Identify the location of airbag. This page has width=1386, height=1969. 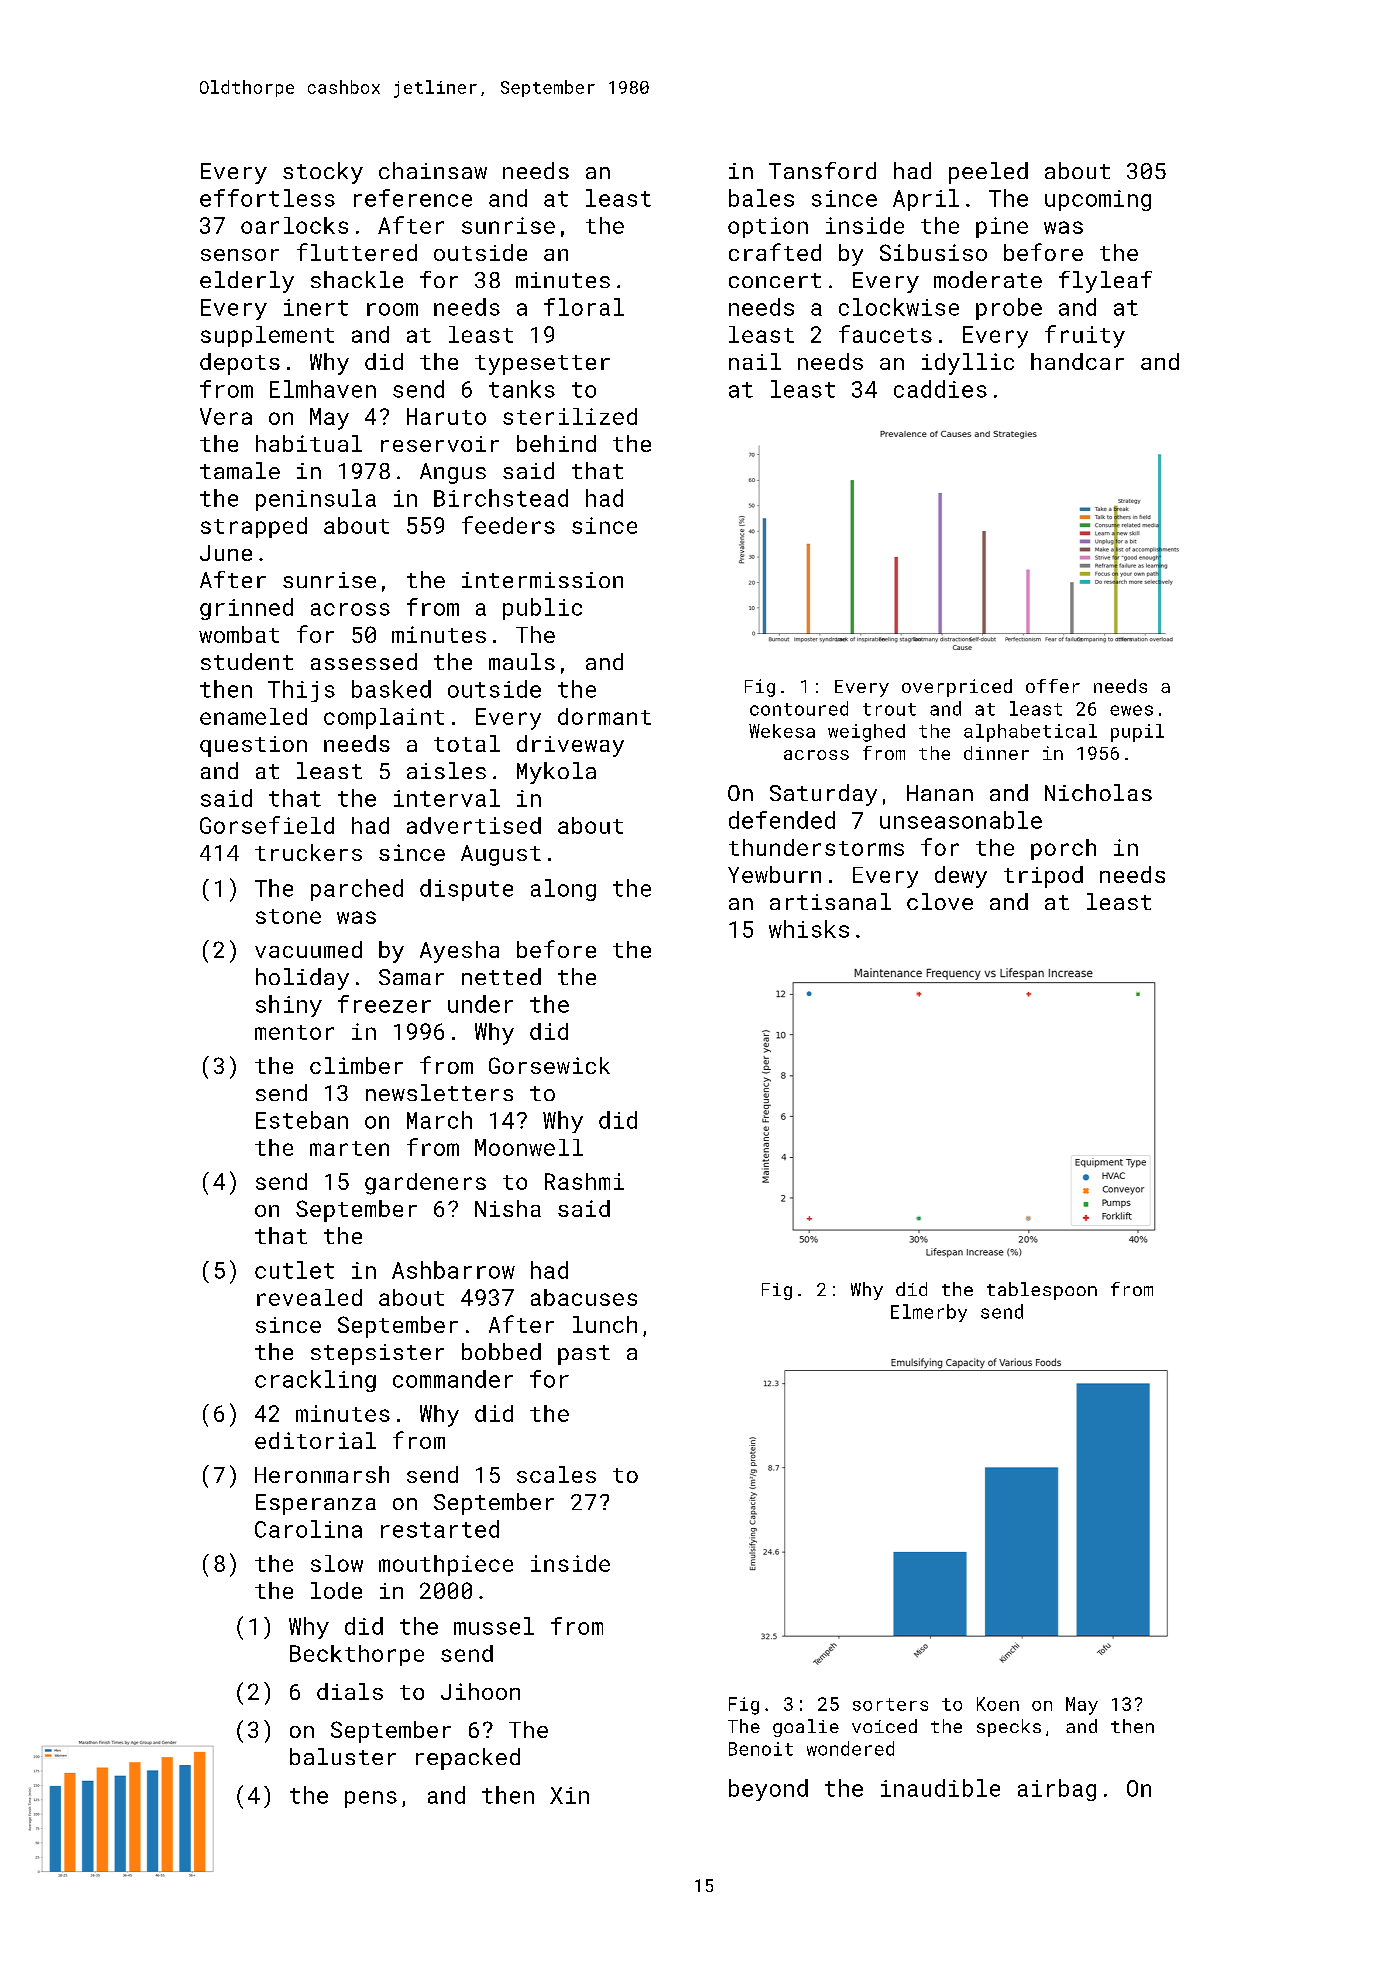
(1057, 1790).
